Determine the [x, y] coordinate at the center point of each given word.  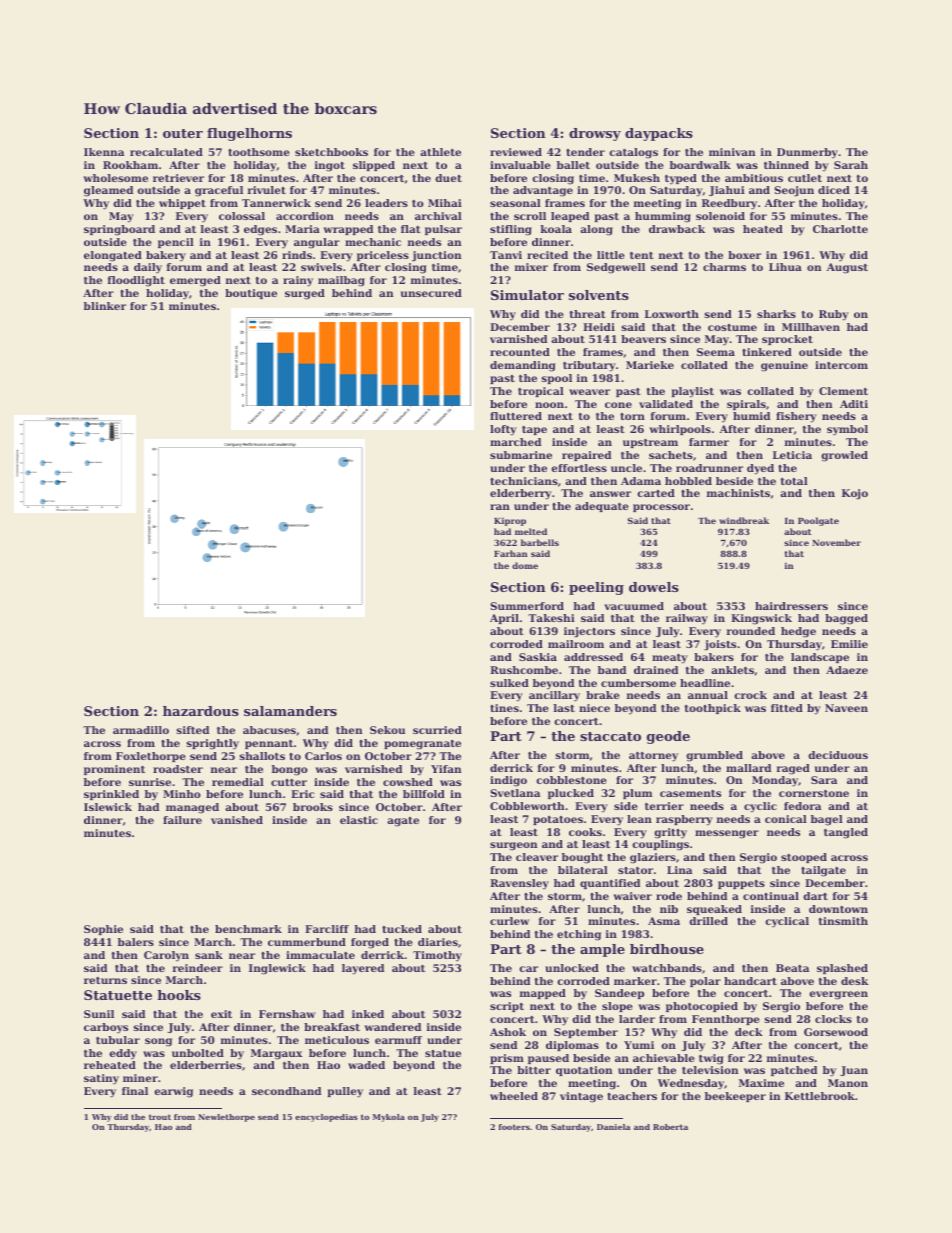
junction [436, 256]
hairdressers [791, 606]
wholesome [115, 178]
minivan [732, 152]
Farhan [511, 553]
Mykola [389, 1118]
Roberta [670, 1127]
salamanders [290, 711]
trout [160, 1117]
